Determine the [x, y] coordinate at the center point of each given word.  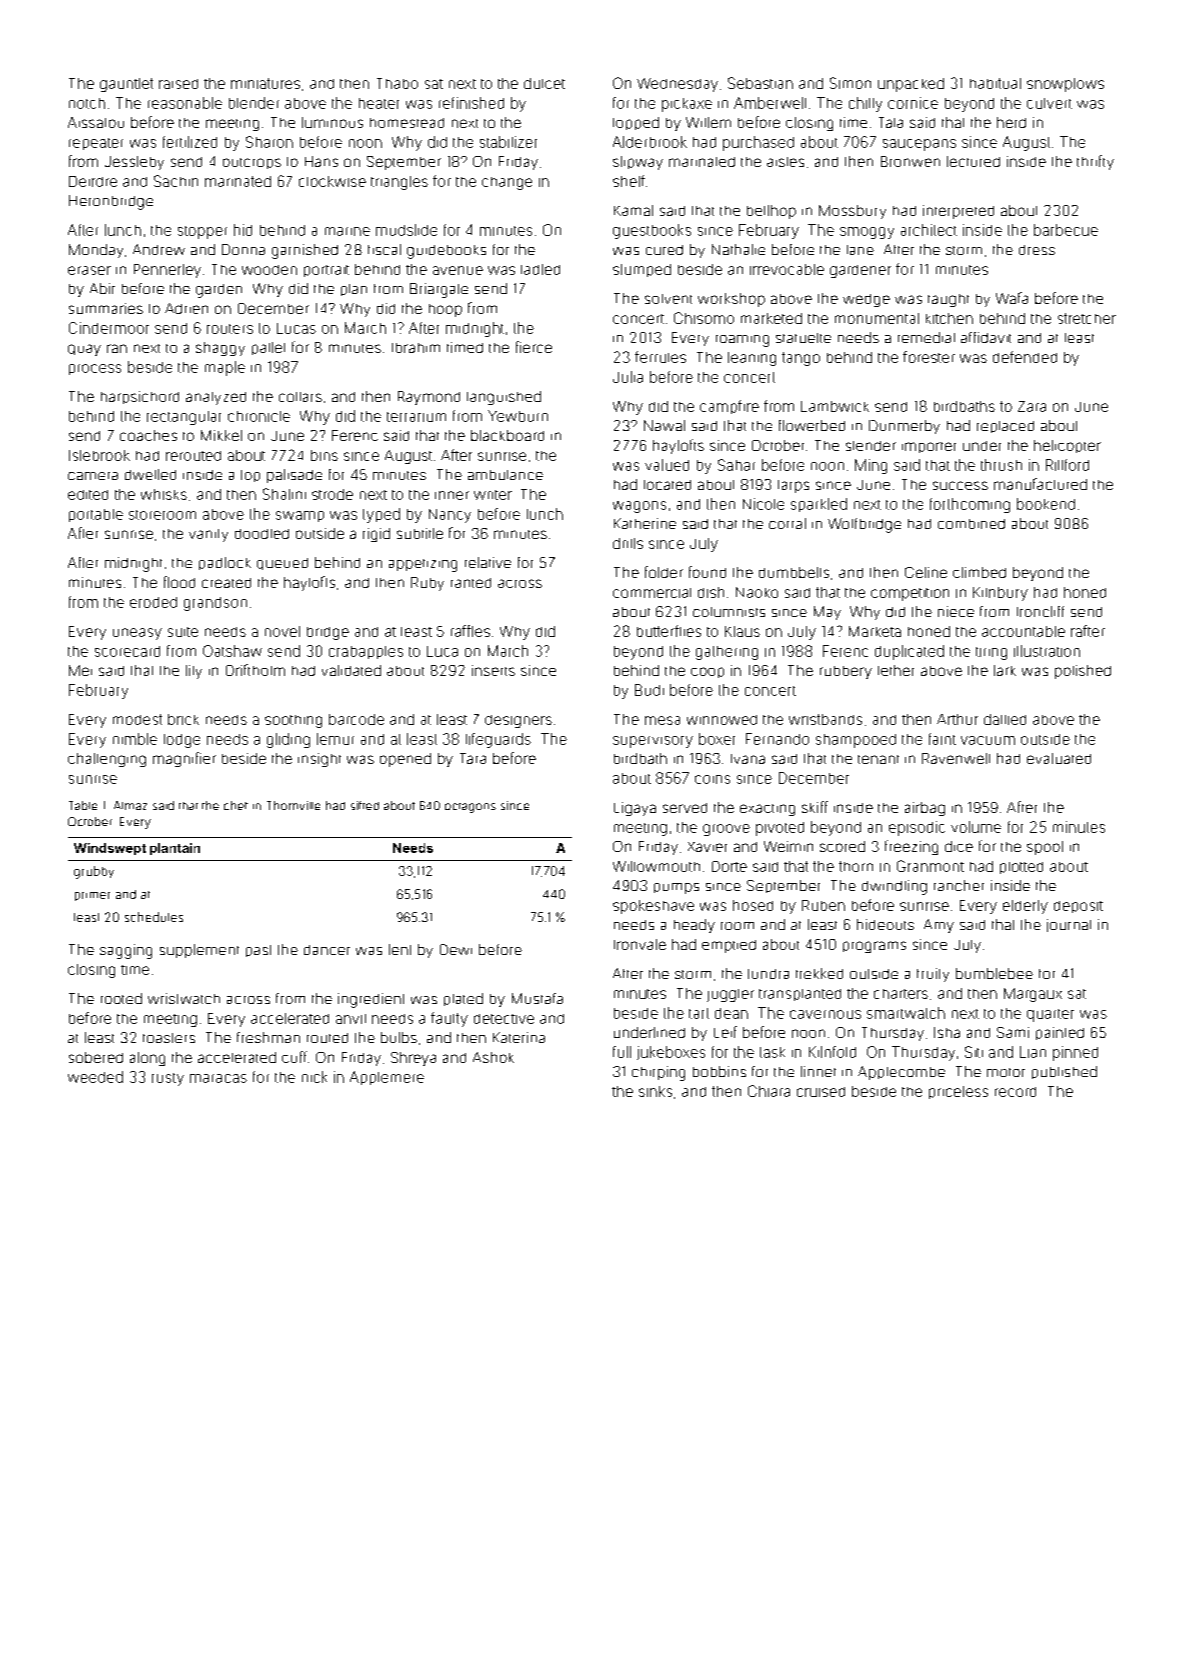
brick [183, 719]
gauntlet [126, 85]
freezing [911, 847]
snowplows [1065, 85]
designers [518, 721]
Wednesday [677, 85]
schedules [154, 917]
